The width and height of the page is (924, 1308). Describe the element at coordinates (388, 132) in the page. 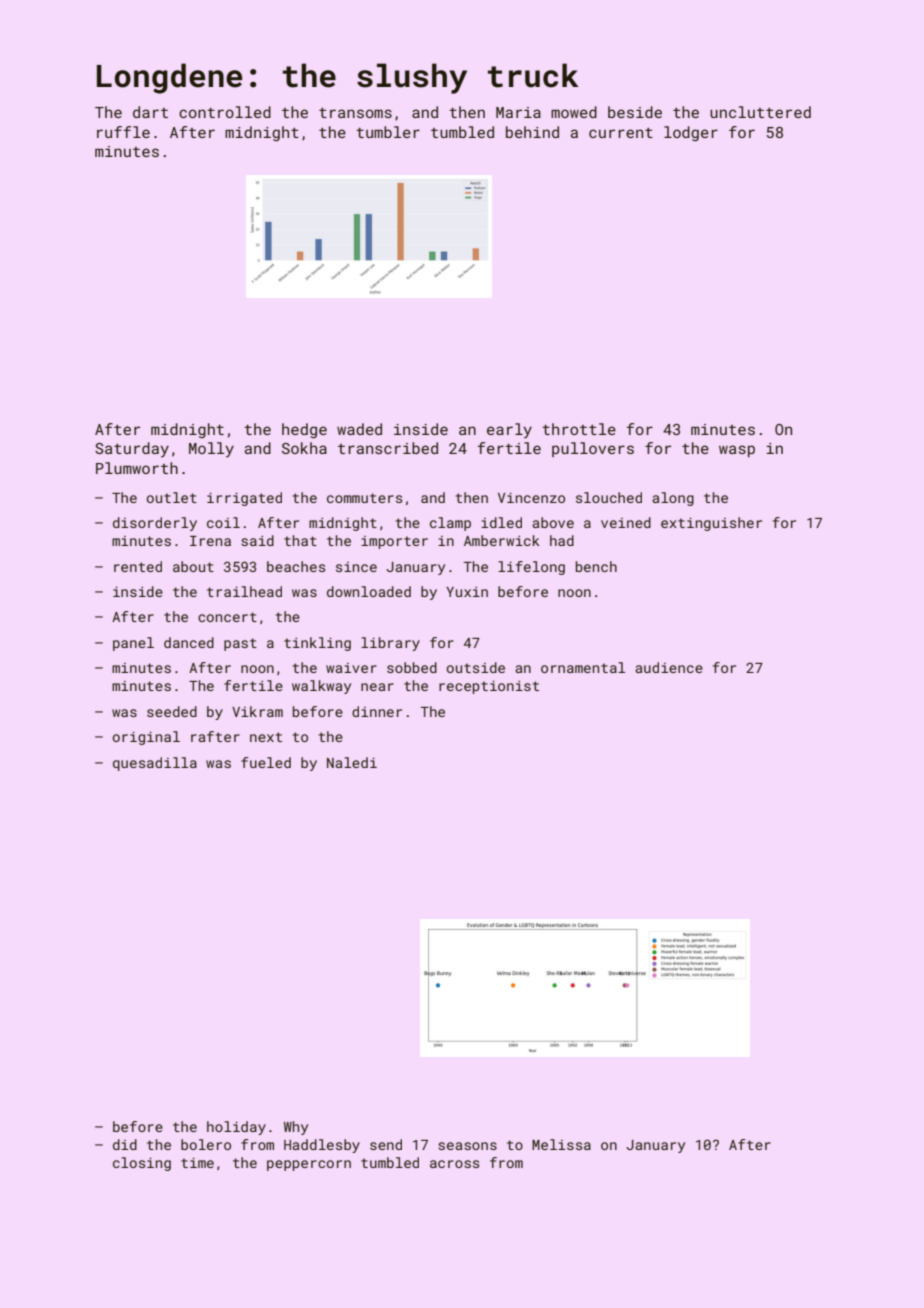

I see `tumbler` at that location.
